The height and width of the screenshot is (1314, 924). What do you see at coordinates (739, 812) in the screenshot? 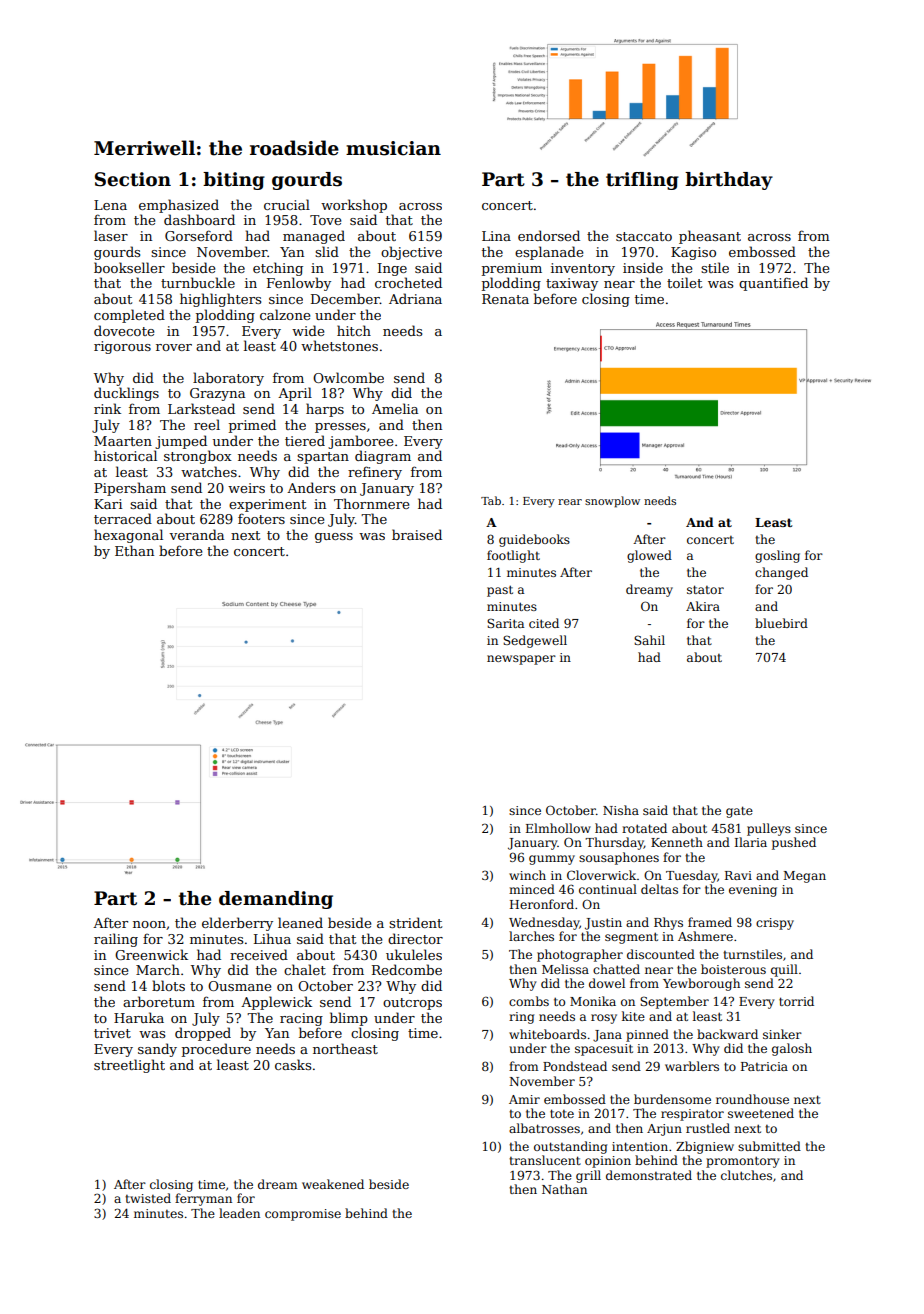
I see `gate` at bounding box center [739, 812].
